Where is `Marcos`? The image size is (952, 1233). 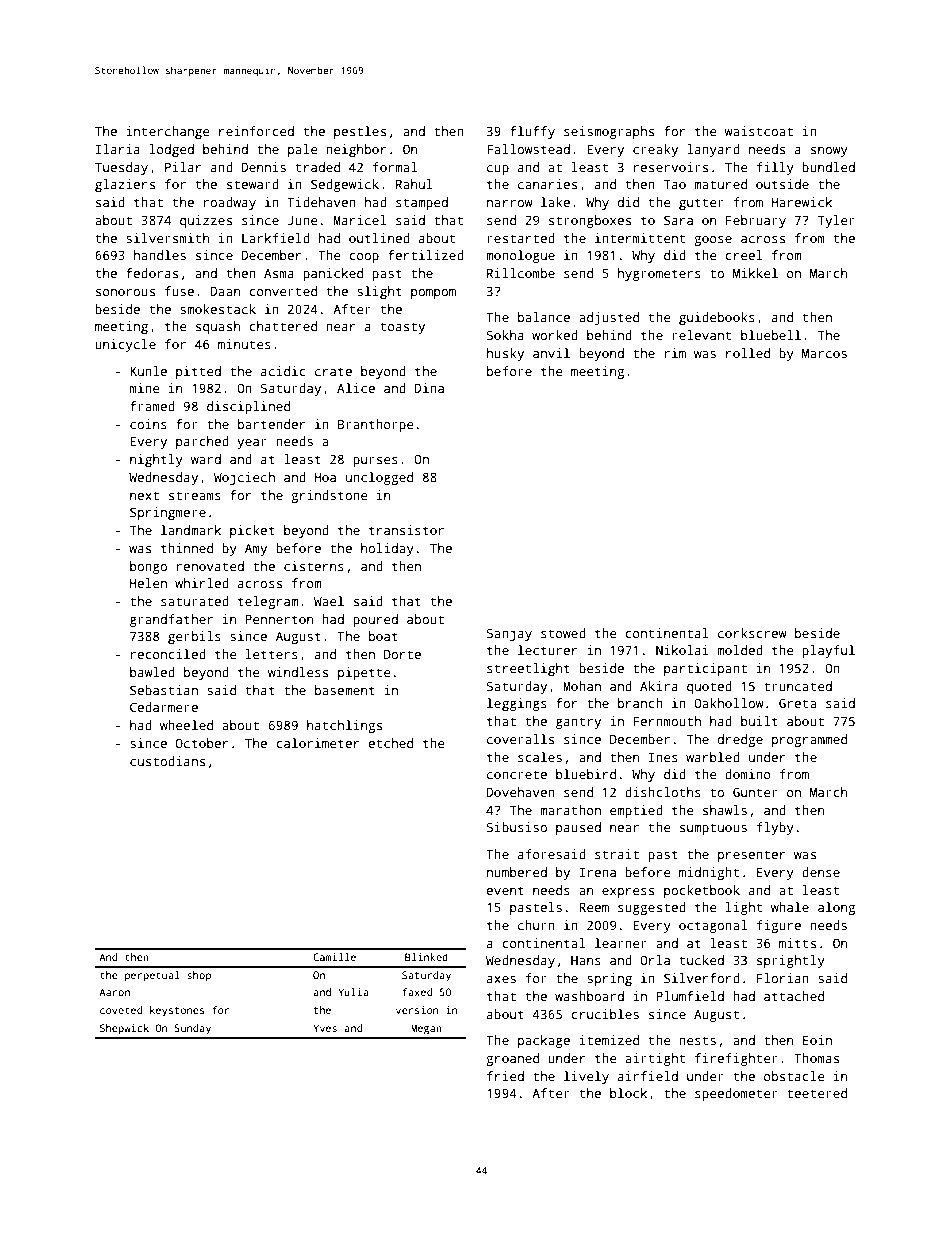
Marcos is located at coordinates (824, 353).
